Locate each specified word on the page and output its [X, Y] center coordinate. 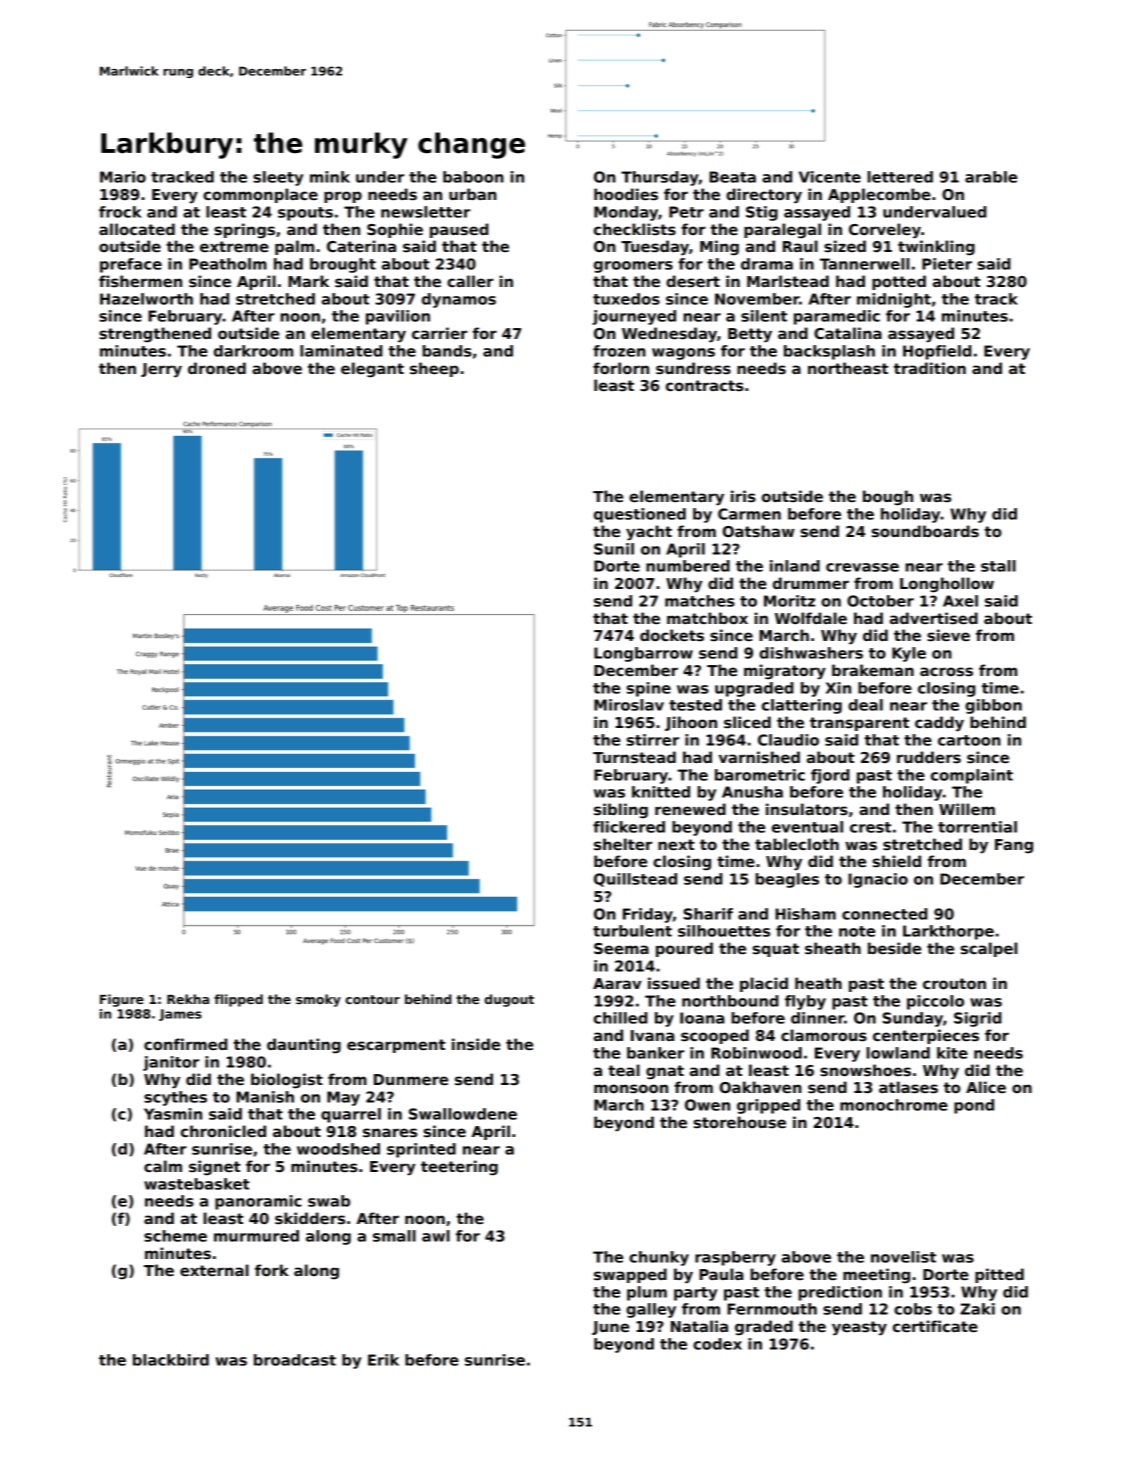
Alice [986, 1087]
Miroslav [629, 705]
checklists [635, 229]
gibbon [993, 706]
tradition [930, 368]
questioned [640, 515]
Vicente [830, 177]
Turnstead [634, 757]
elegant [372, 370]
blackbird [171, 1360]
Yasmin [173, 1114]
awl [436, 1236]
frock [120, 212]
